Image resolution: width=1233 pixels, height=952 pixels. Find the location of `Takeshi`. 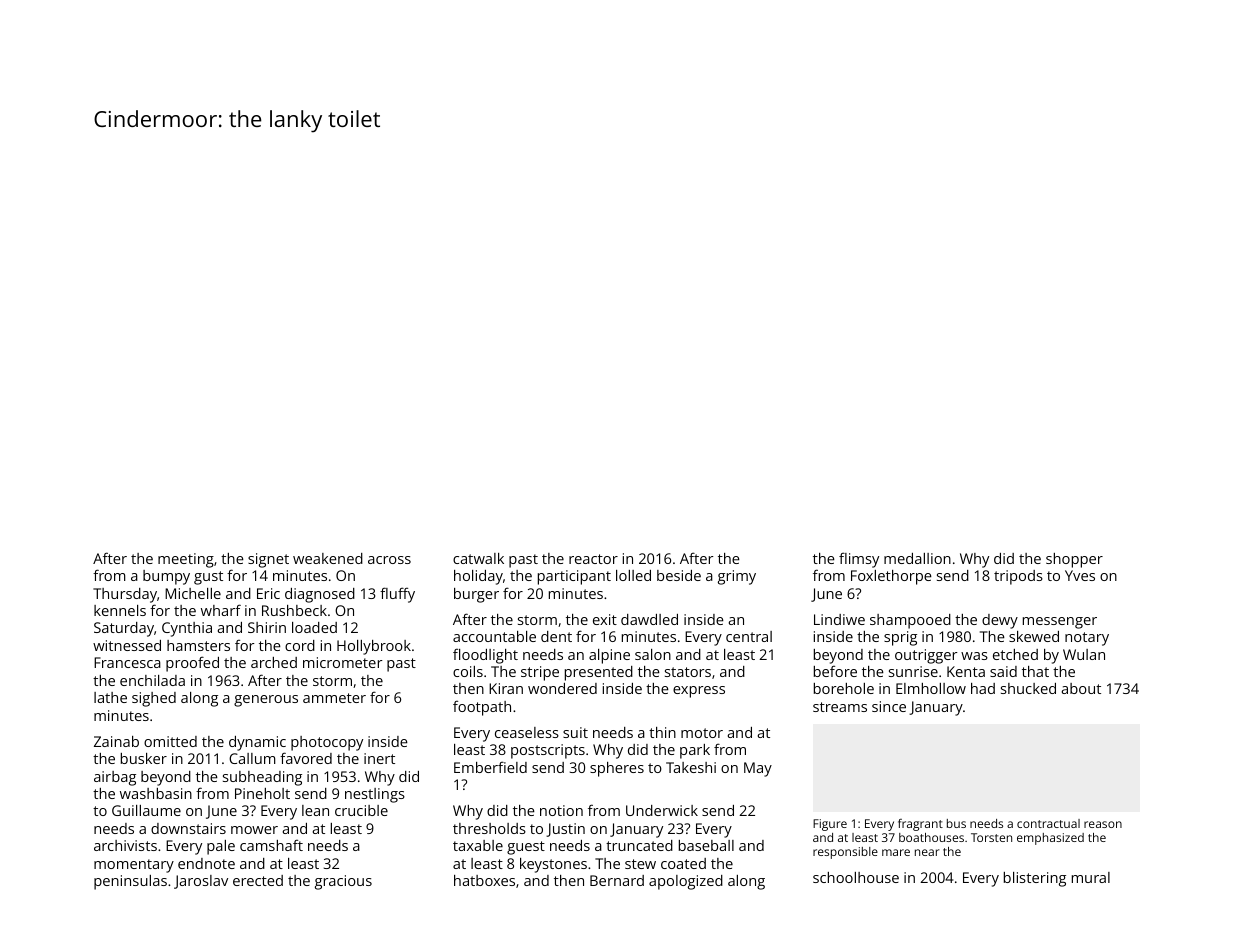

Takeshi is located at coordinates (691, 767).
